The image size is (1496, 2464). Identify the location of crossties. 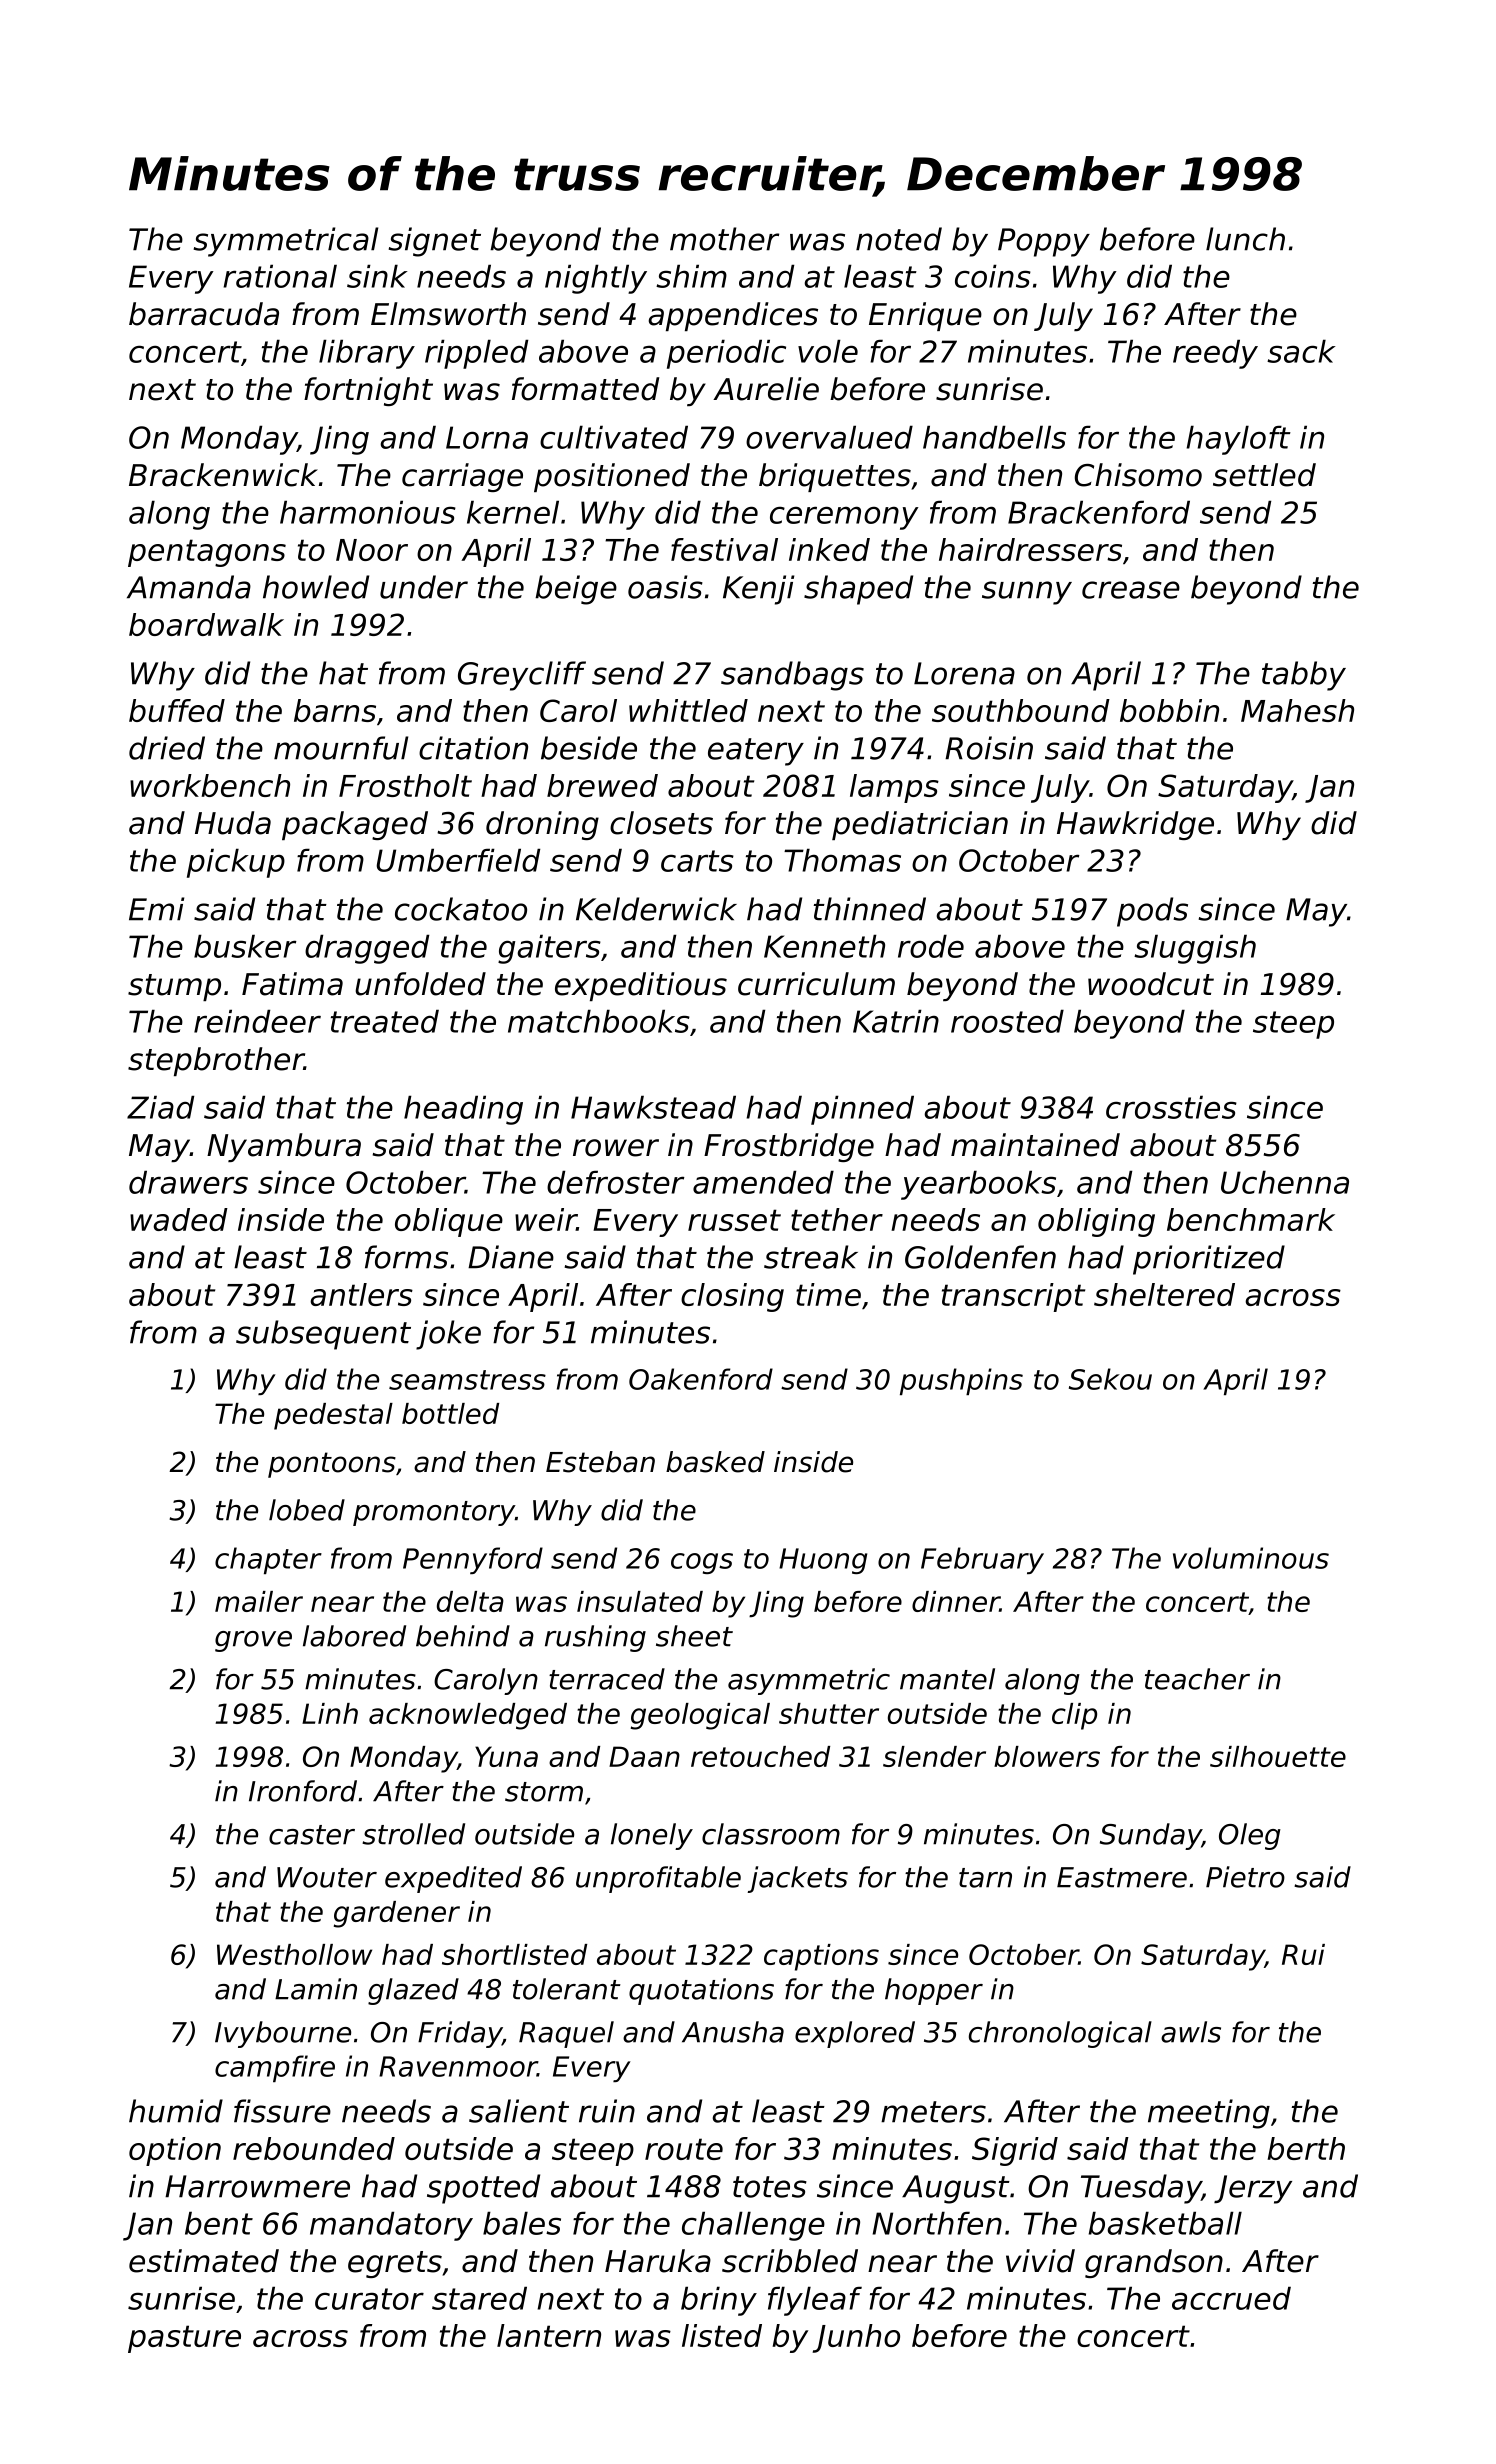
(1171, 1107).
